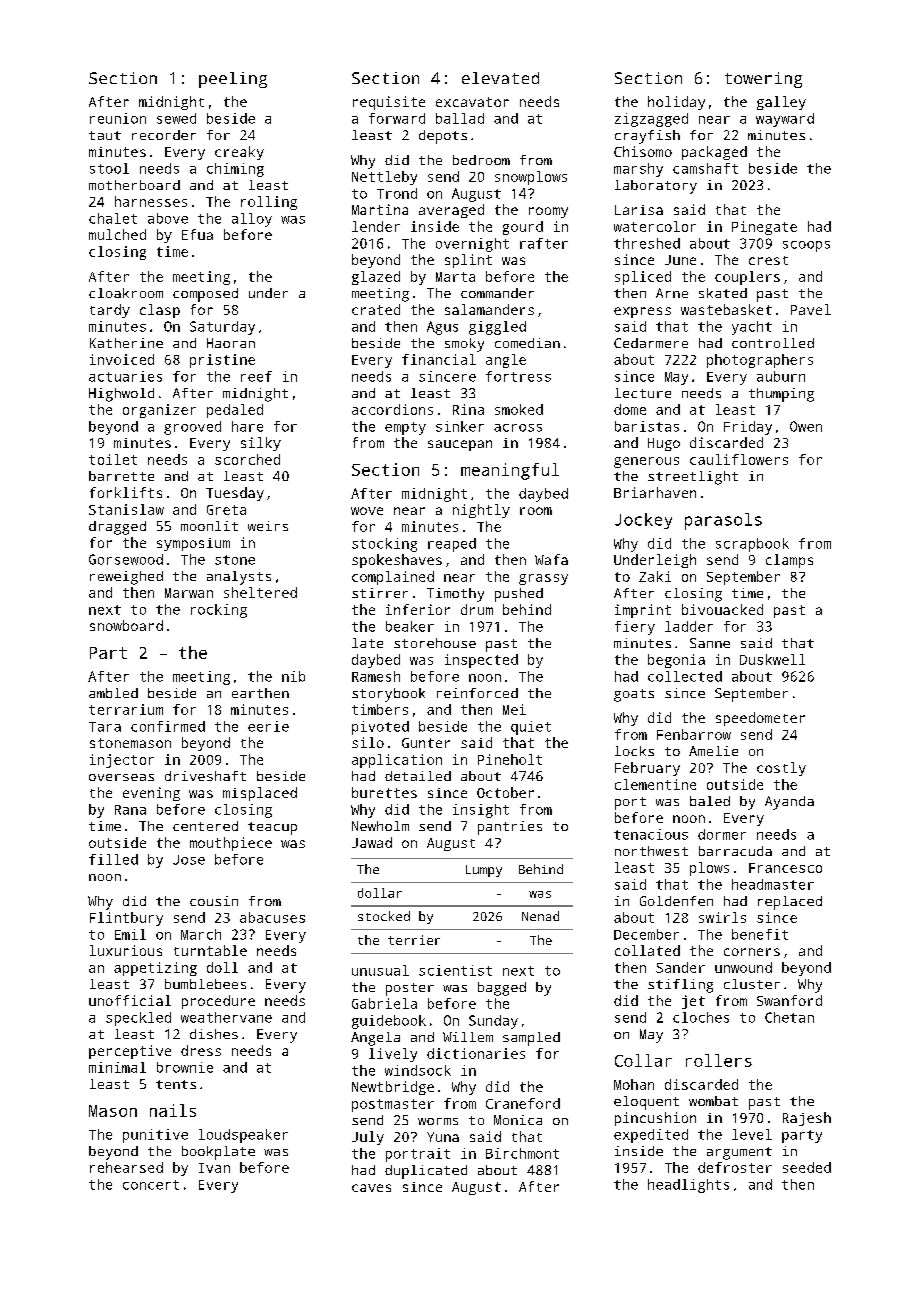  I want to click on overnight, so click(472, 245).
